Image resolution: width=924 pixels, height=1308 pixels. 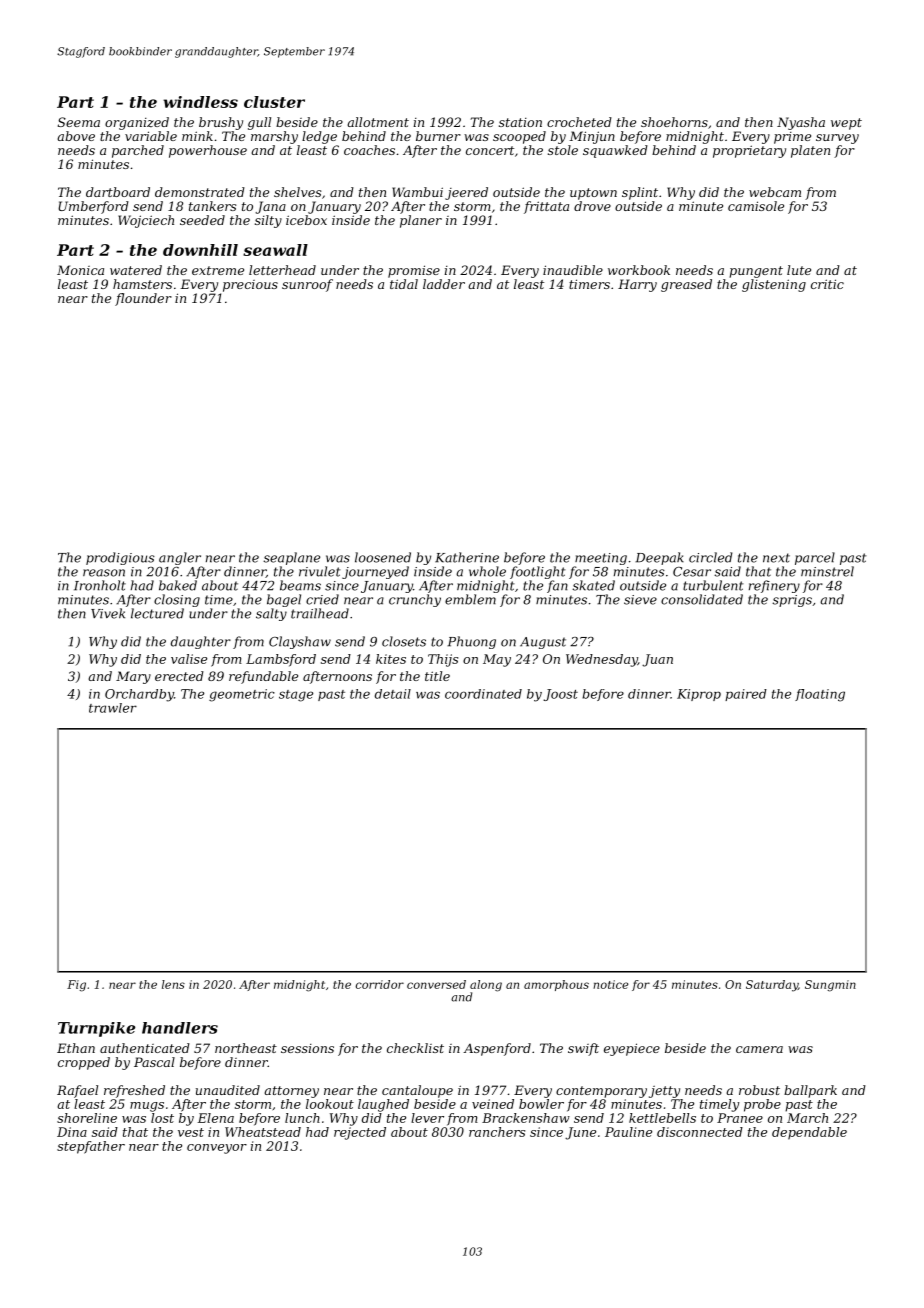 What do you see at coordinates (772, 986) in the screenshot?
I see `Saturday` at bounding box center [772, 986].
